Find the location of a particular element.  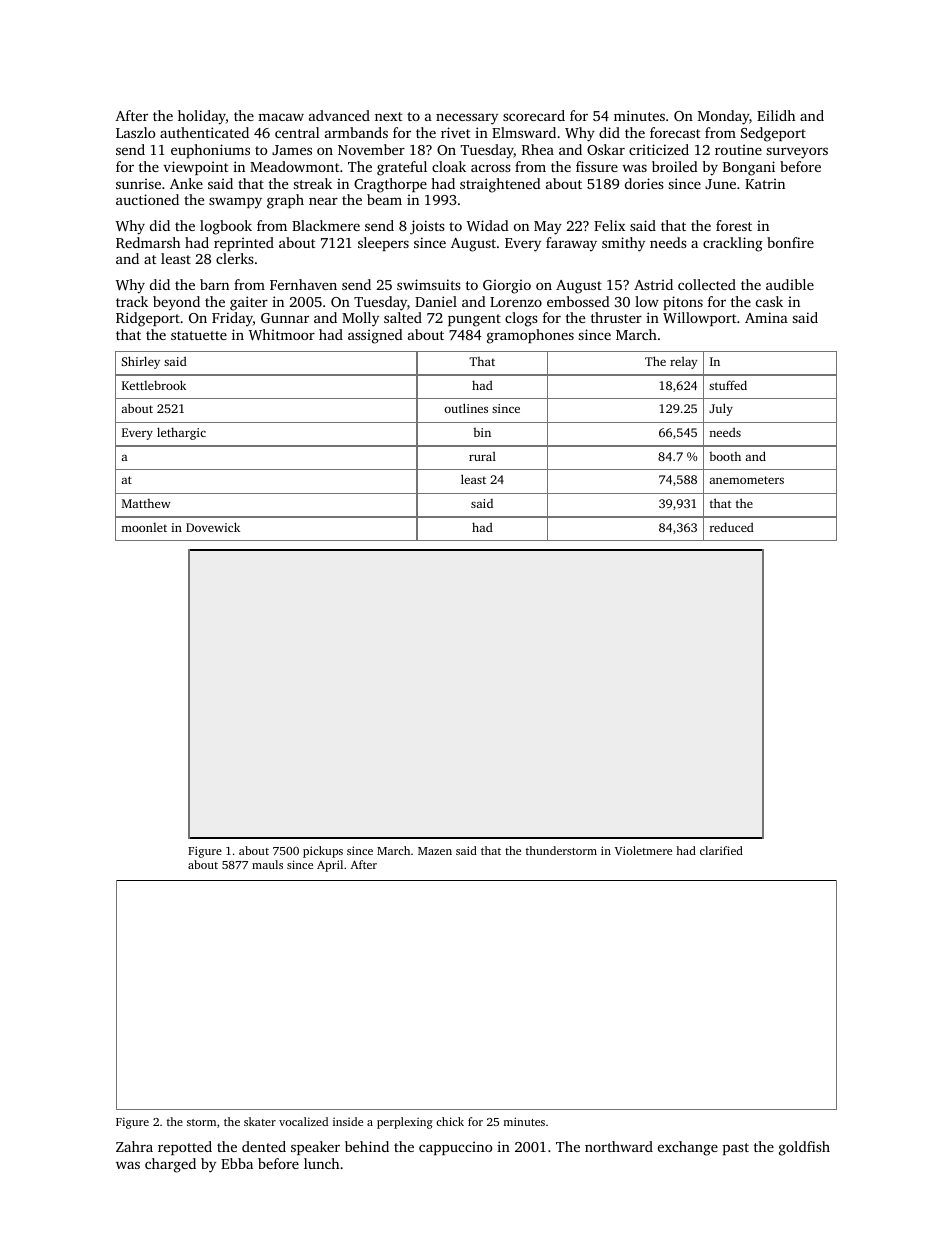

rural is located at coordinates (482, 456).
